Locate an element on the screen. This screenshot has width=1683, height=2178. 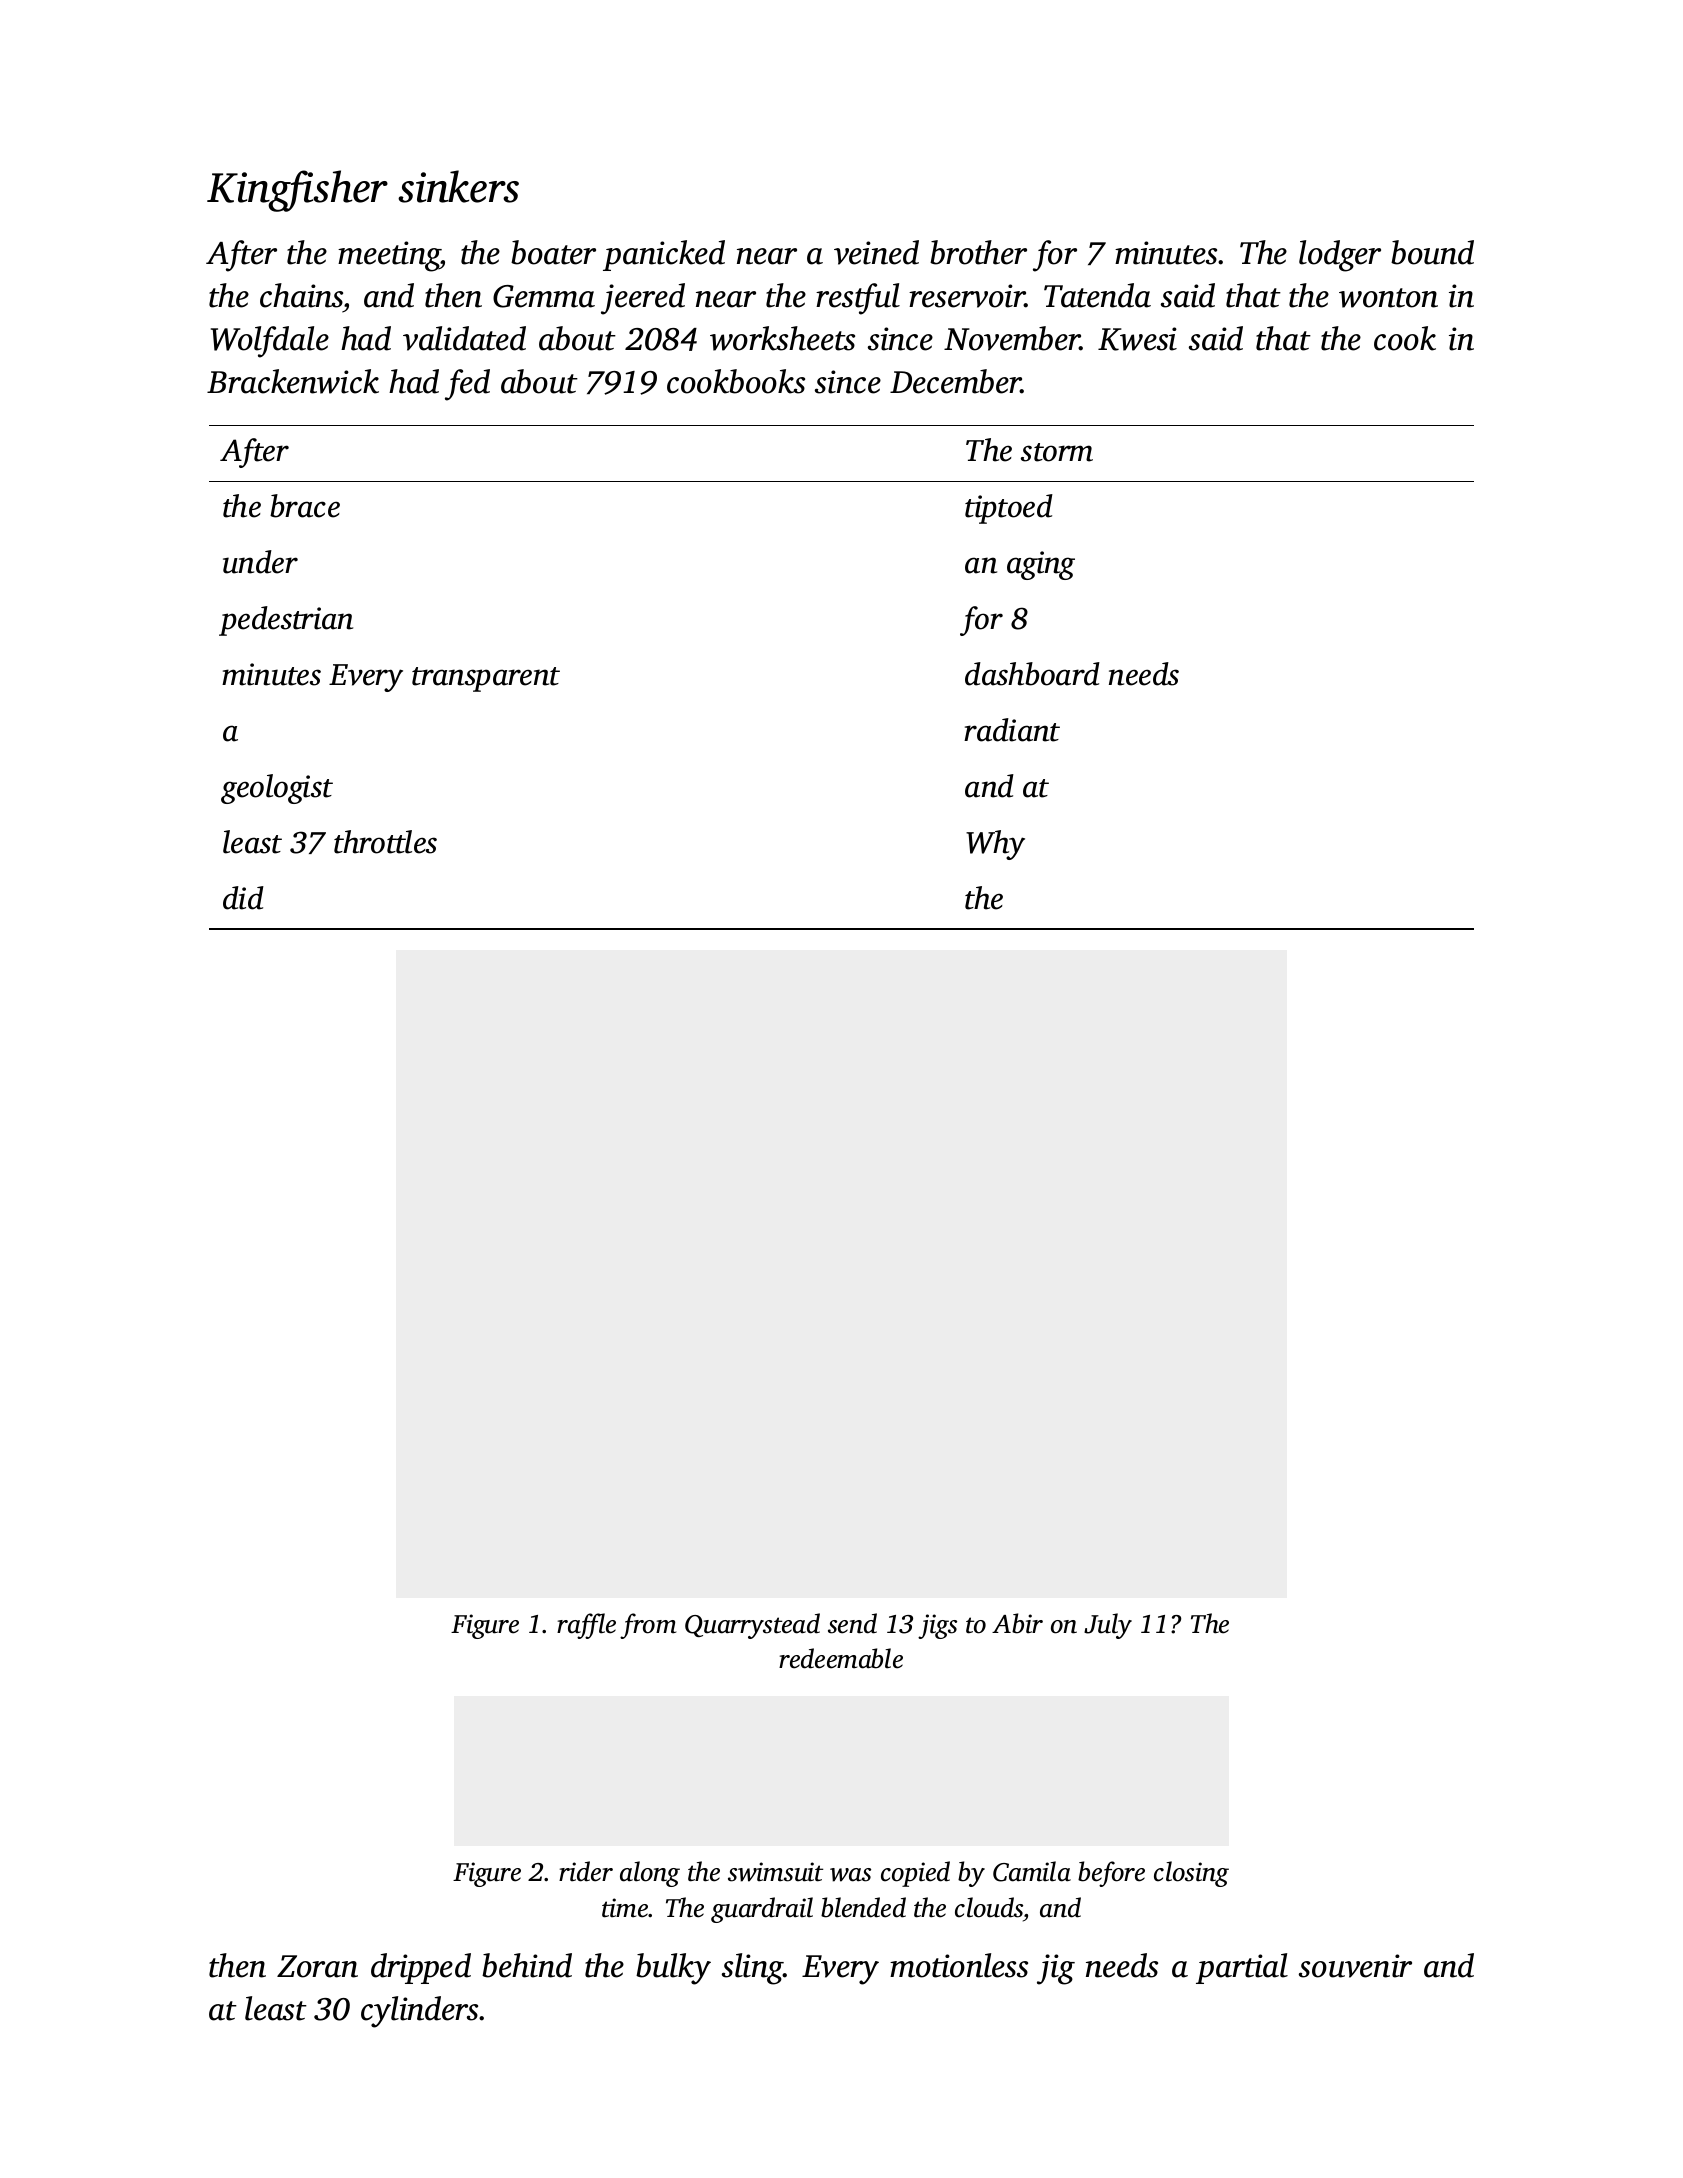
Kwesi is located at coordinates (1137, 339).
